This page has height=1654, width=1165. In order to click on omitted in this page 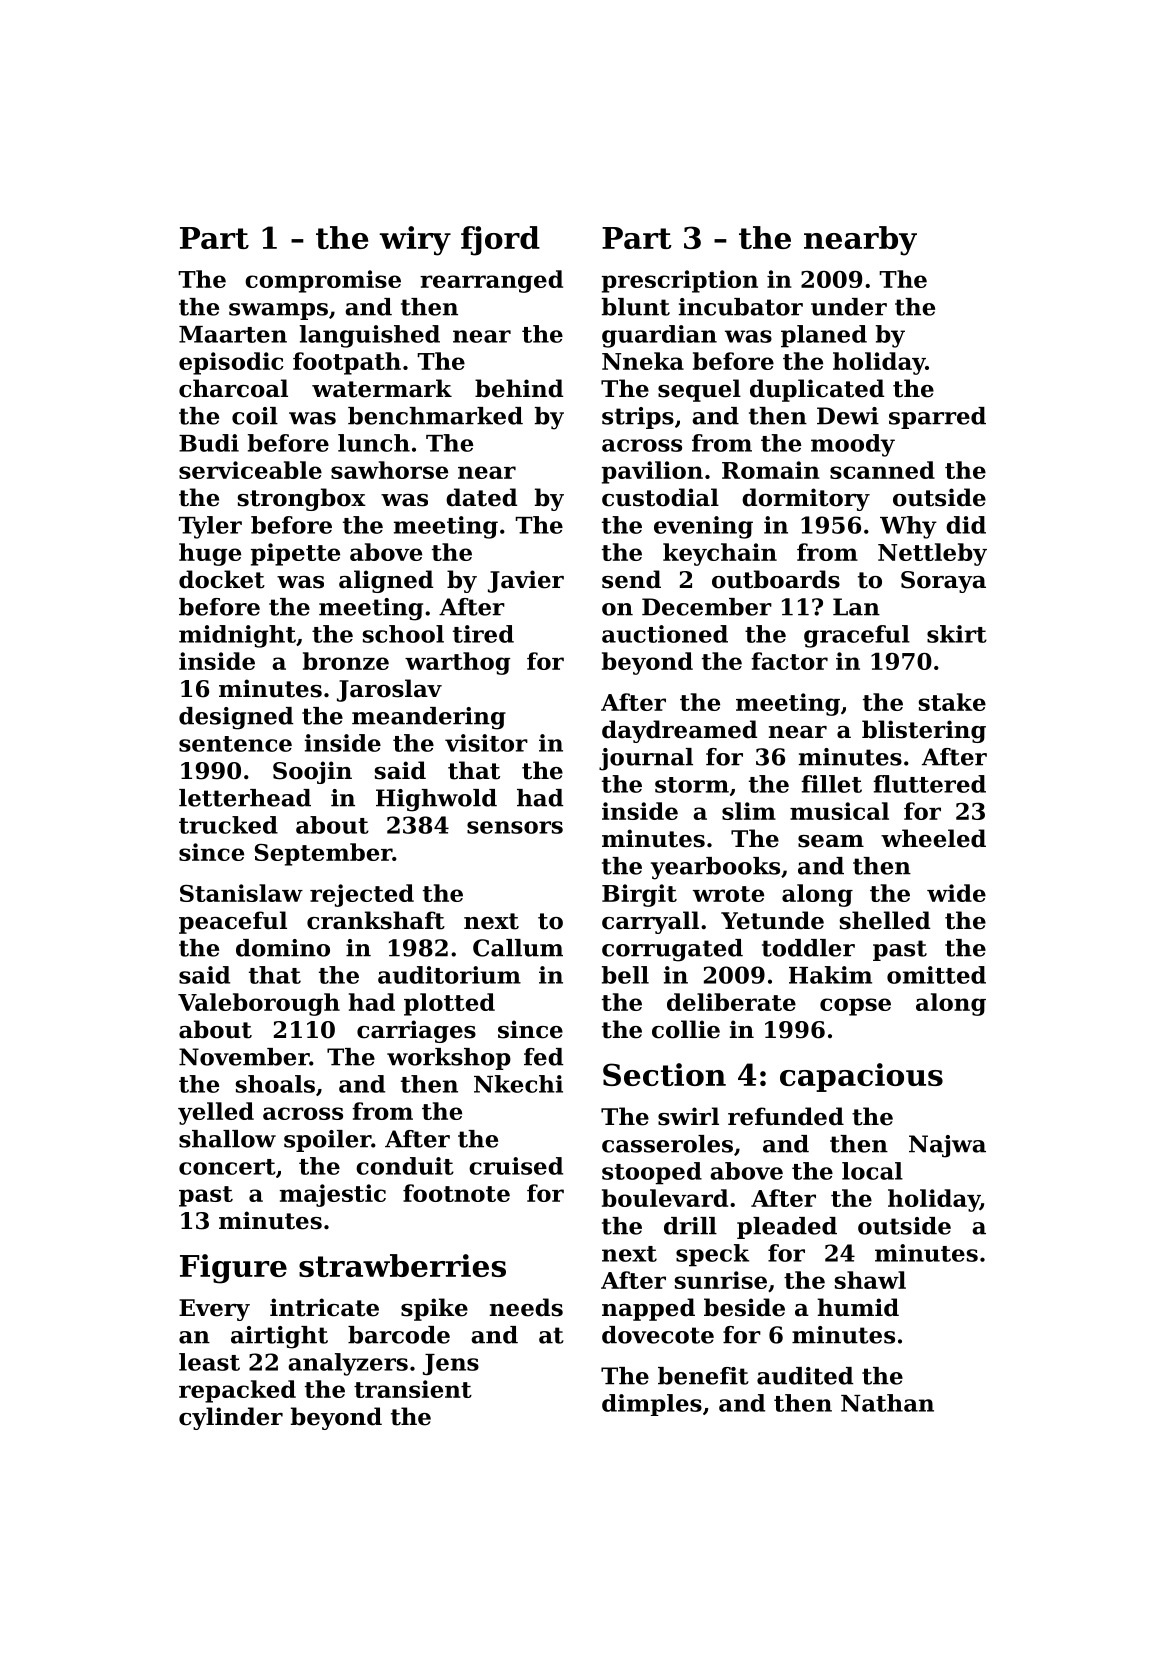, I will do `click(936, 975)`.
